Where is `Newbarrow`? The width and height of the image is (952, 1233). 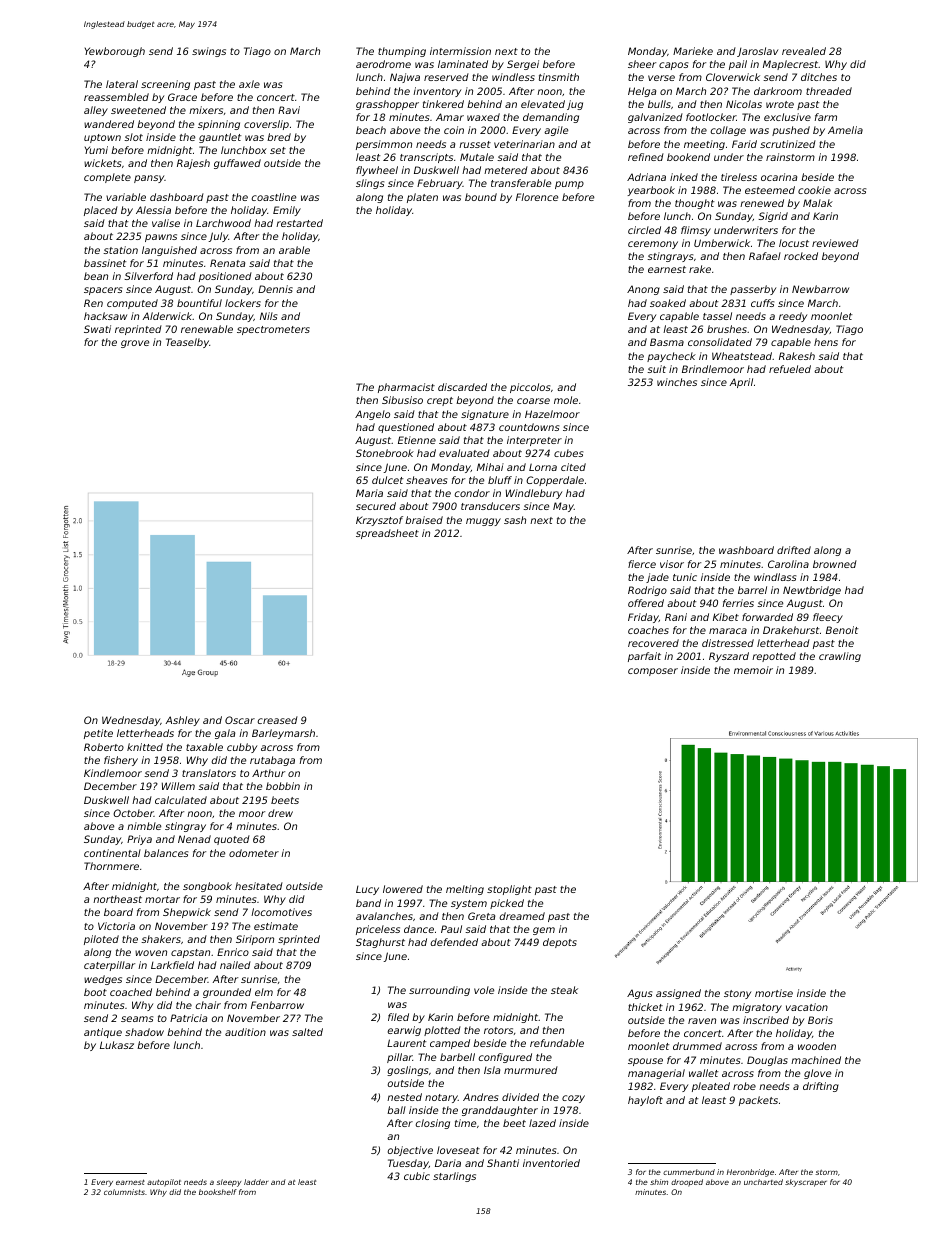
Newbarrow is located at coordinates (820, 289).
